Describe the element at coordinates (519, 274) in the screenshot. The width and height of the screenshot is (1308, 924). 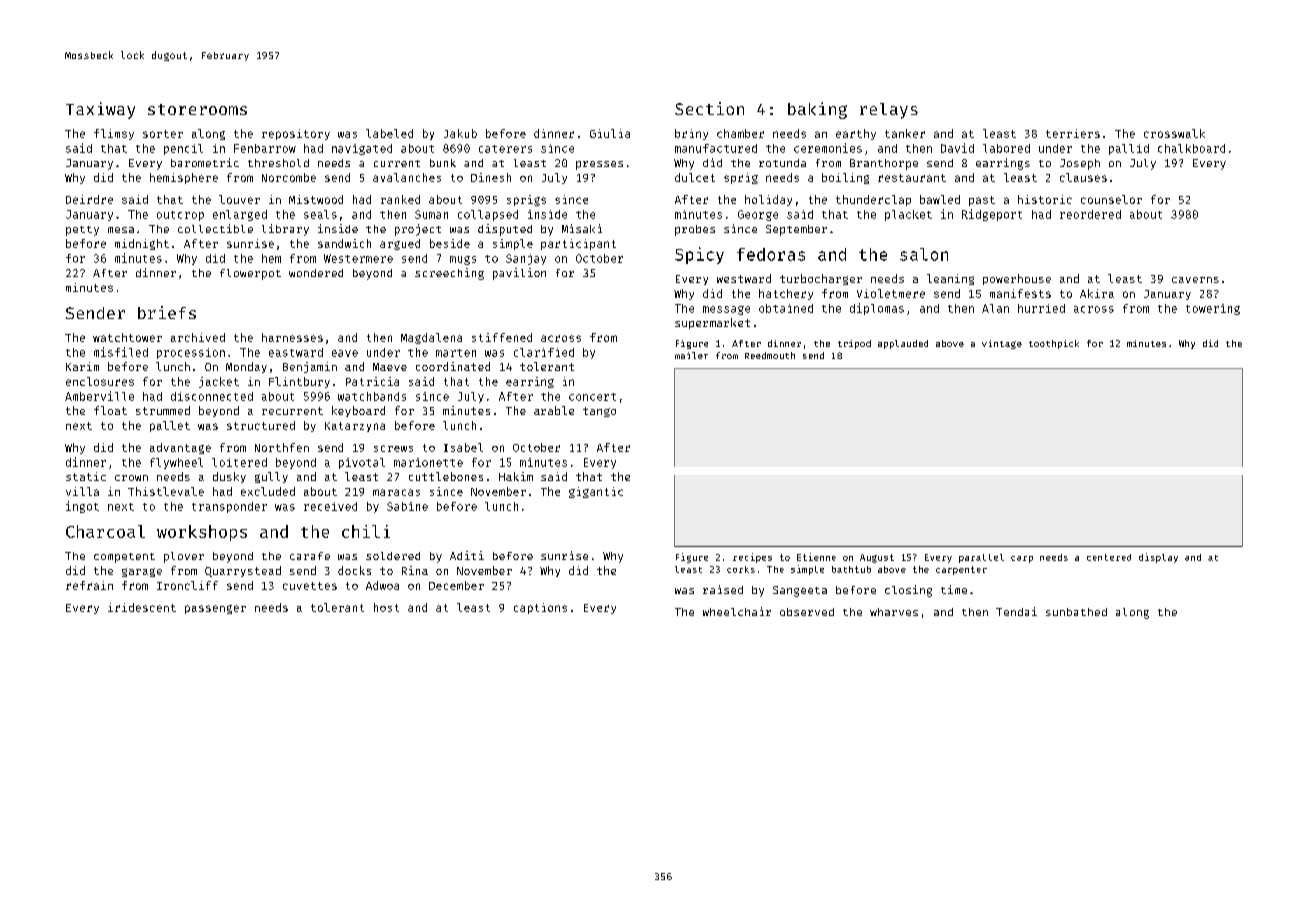
I see `pavilion` at that location.
